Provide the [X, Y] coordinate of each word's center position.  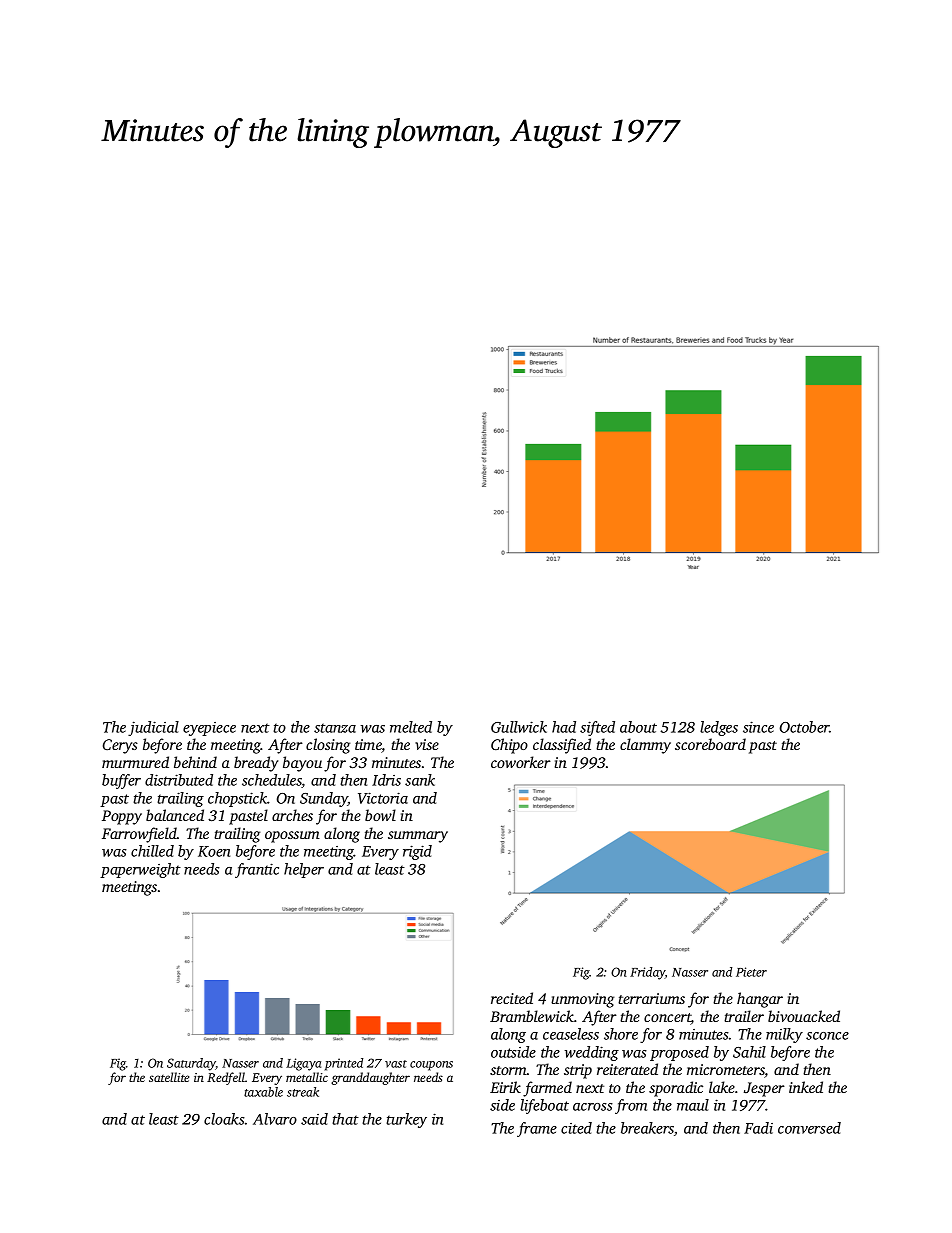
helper [304, 870]
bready [256, 764]
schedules [272, 781]
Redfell [226, 1078]
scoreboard [710, 744]
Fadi [758, 1128]
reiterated [627, 1069]
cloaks [224, 1119]
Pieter [751, 972]
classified [562, 746]
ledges [719, 728]
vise [427, 744]
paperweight [140, 870]
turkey [406, 1120]
